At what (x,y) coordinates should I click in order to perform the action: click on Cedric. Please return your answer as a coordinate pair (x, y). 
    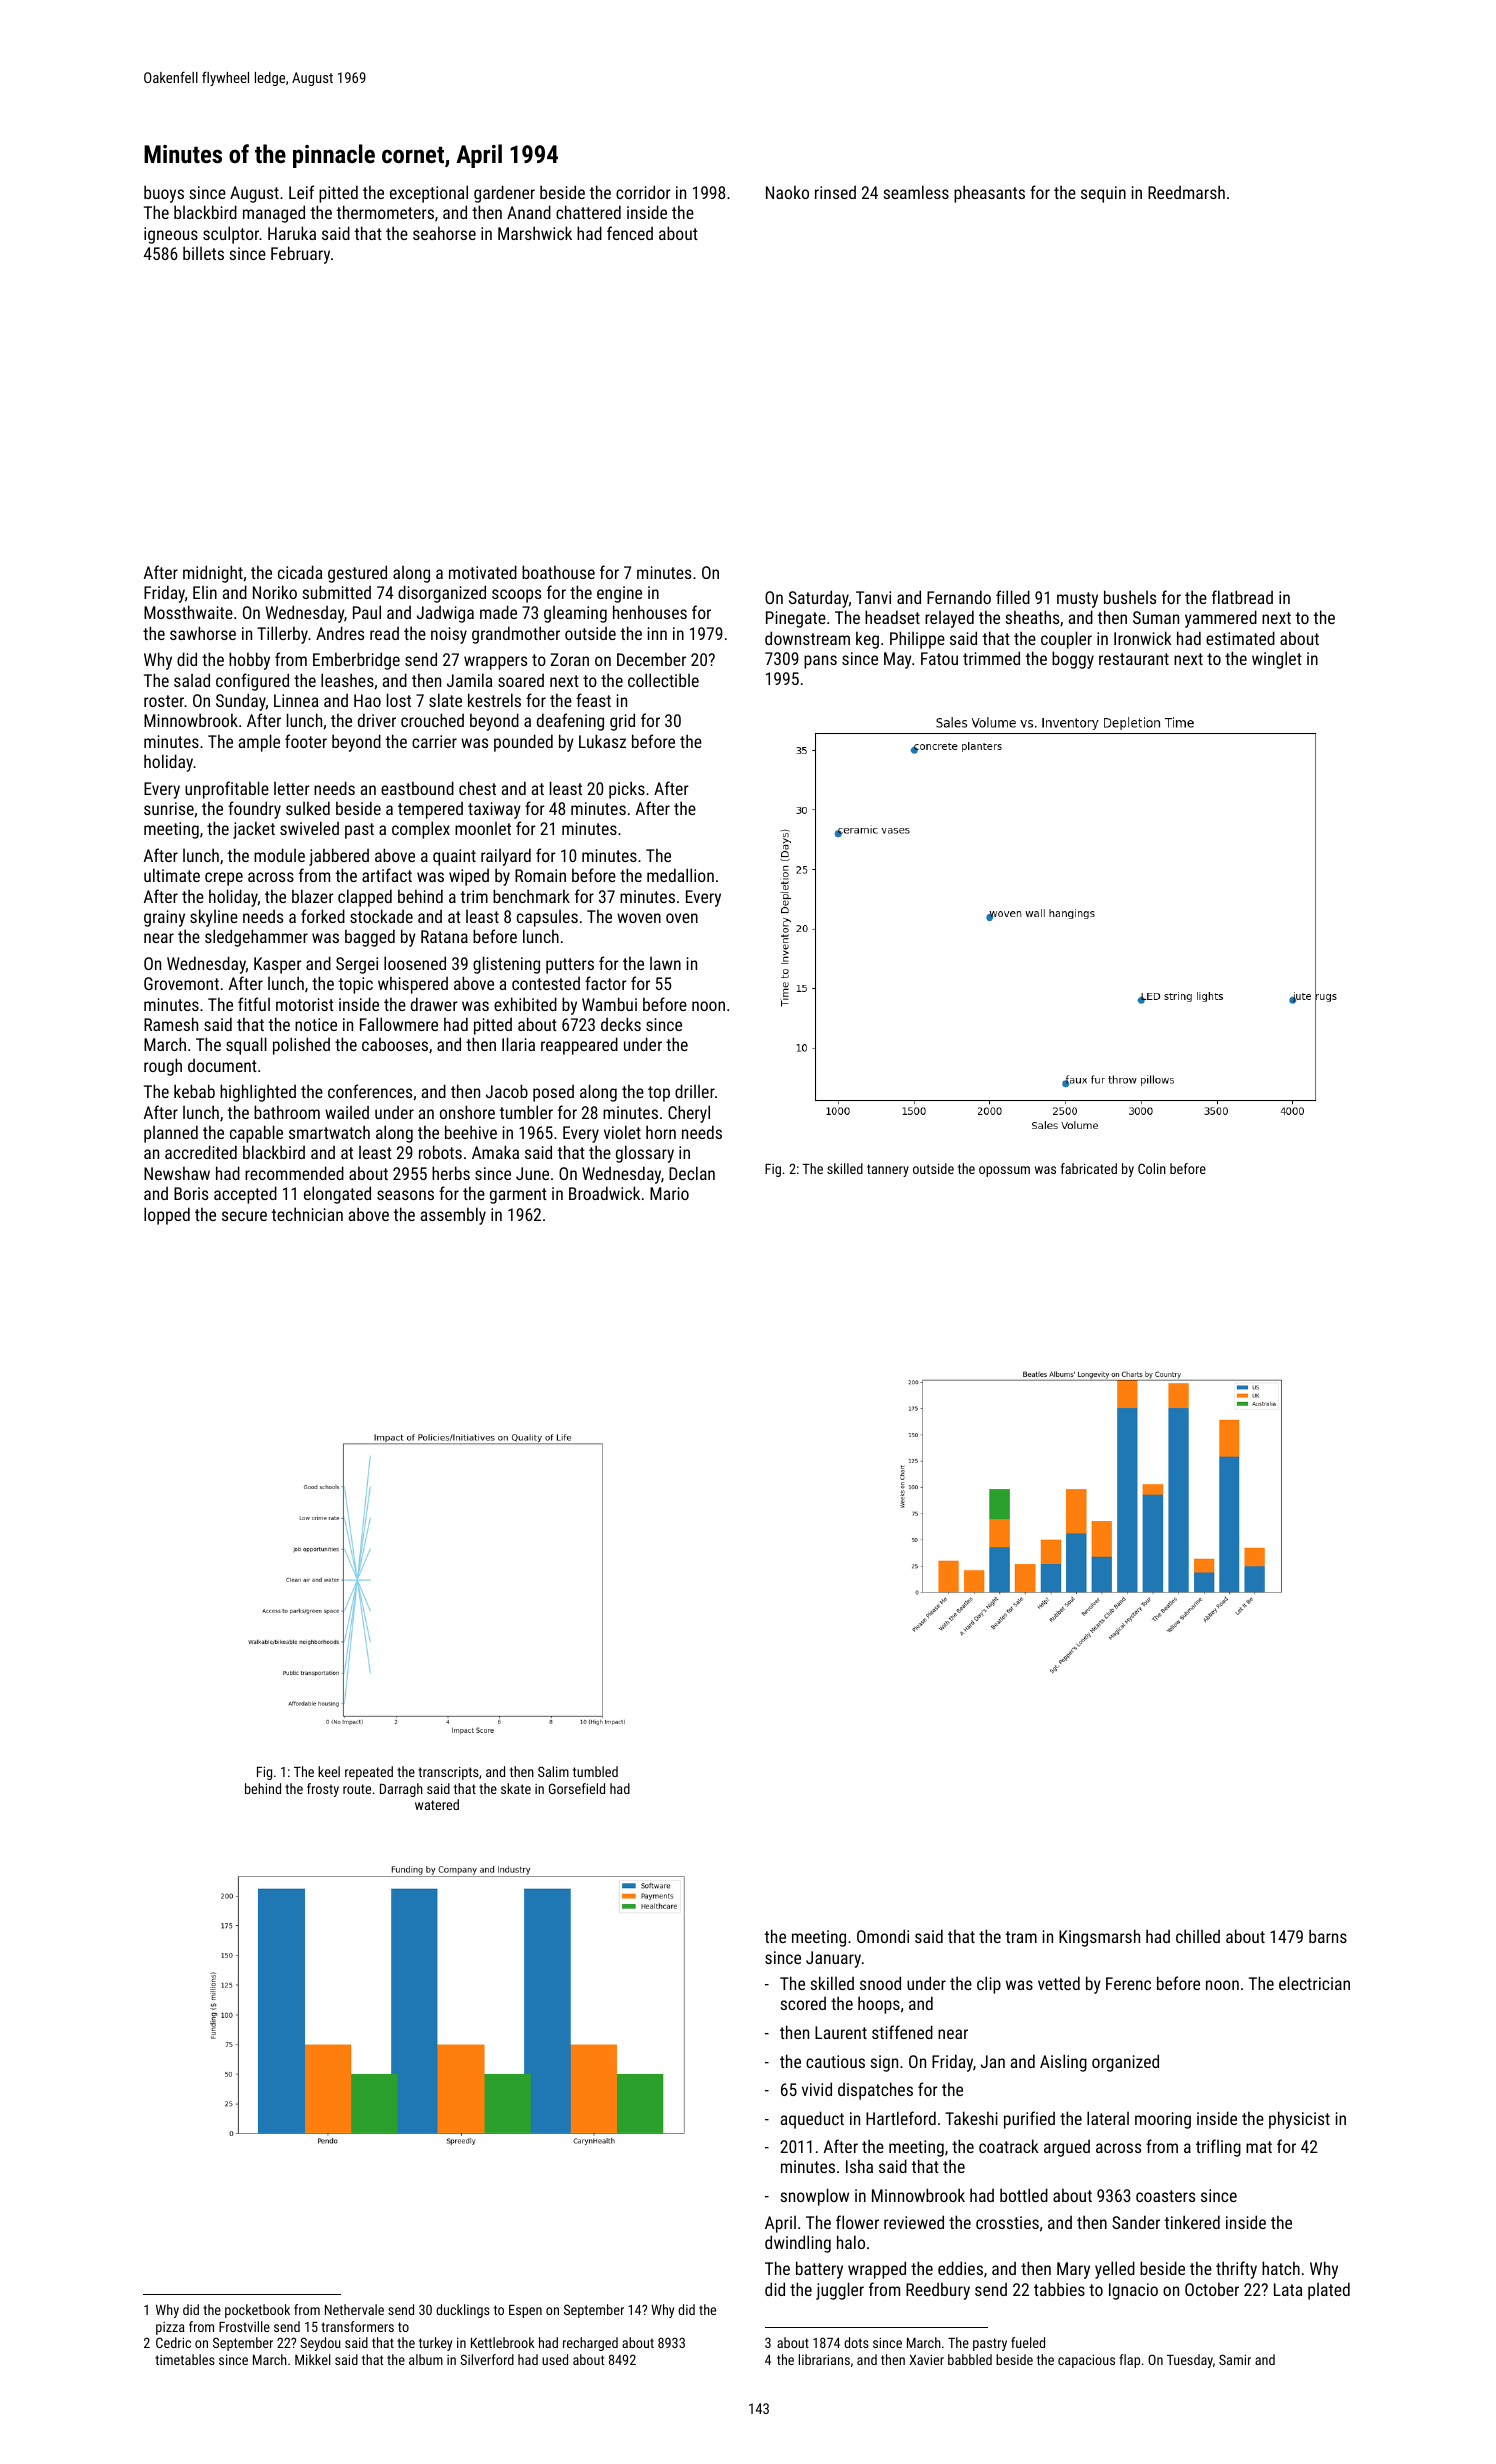
    Looking at the image, I should click on (173, 2342).
